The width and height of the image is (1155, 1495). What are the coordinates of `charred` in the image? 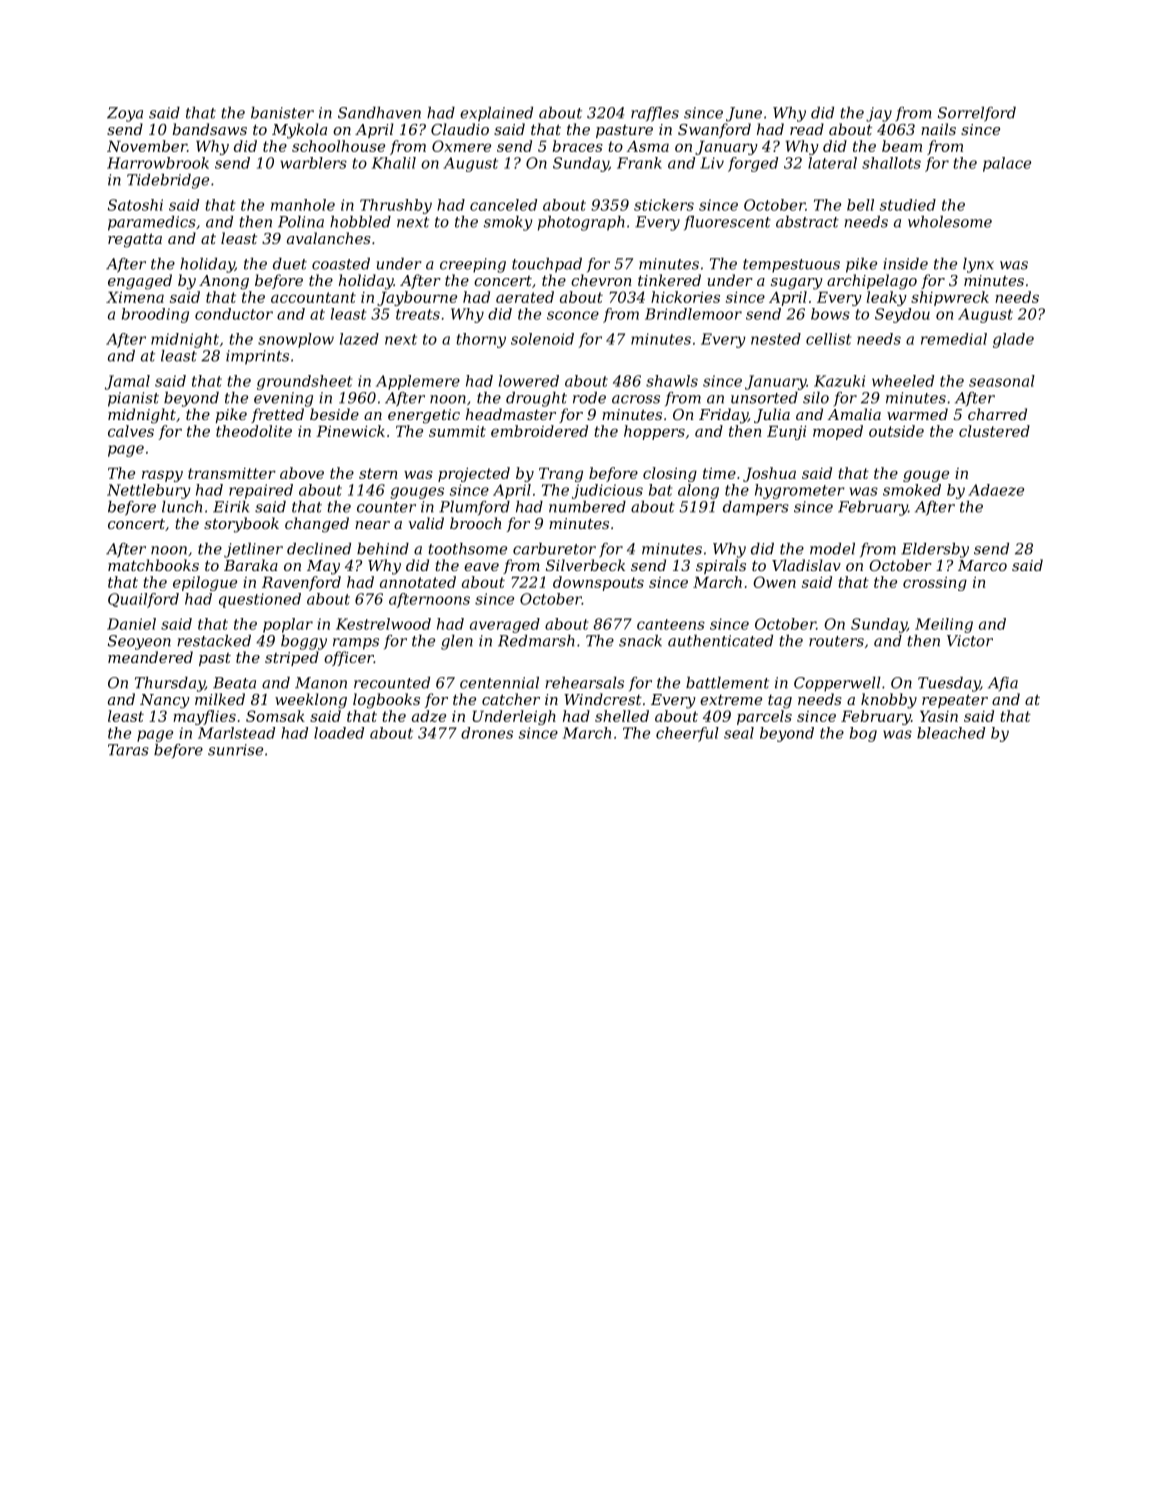 It's located at (997, 414).
